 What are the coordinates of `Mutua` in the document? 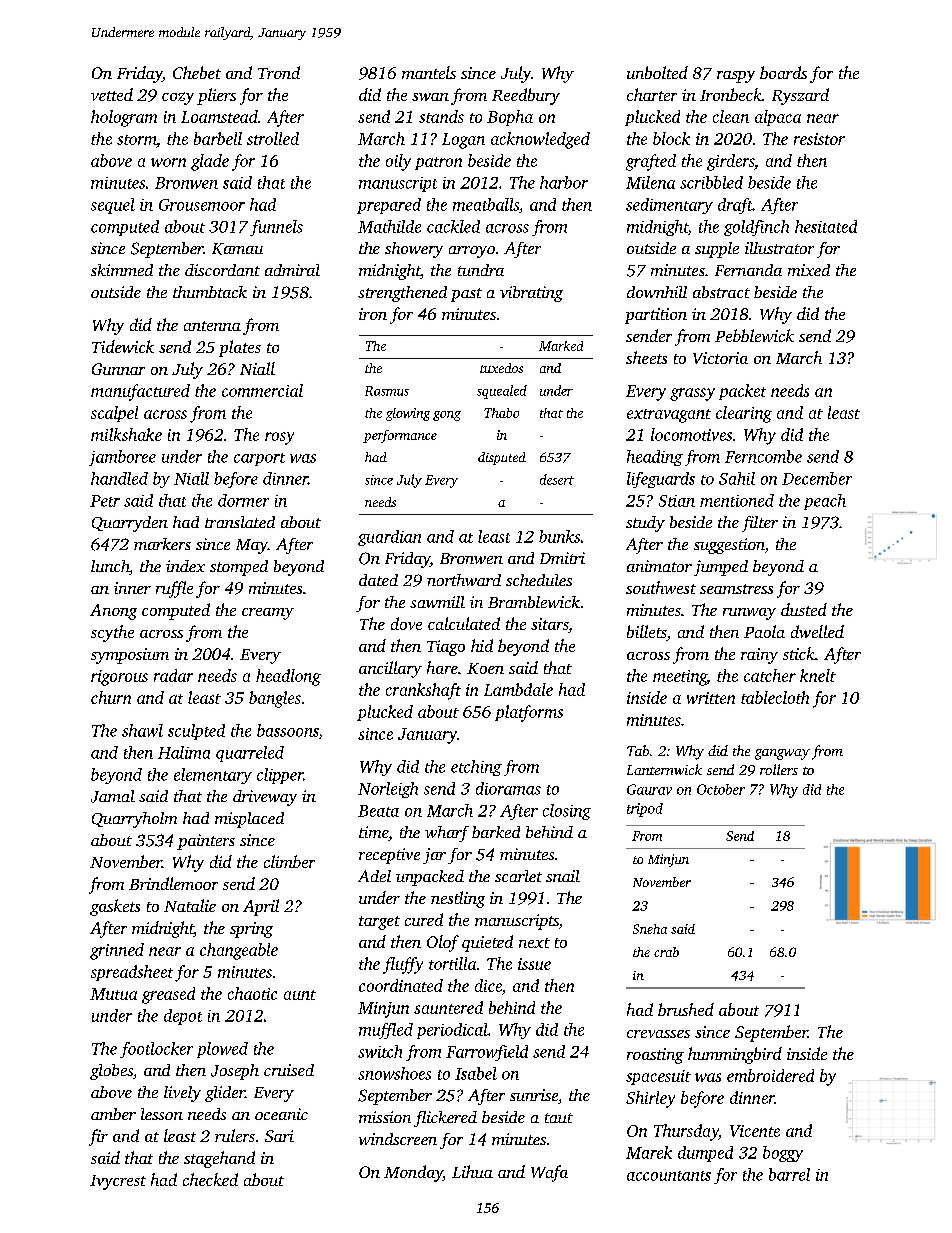 It's located at (113, 994).
